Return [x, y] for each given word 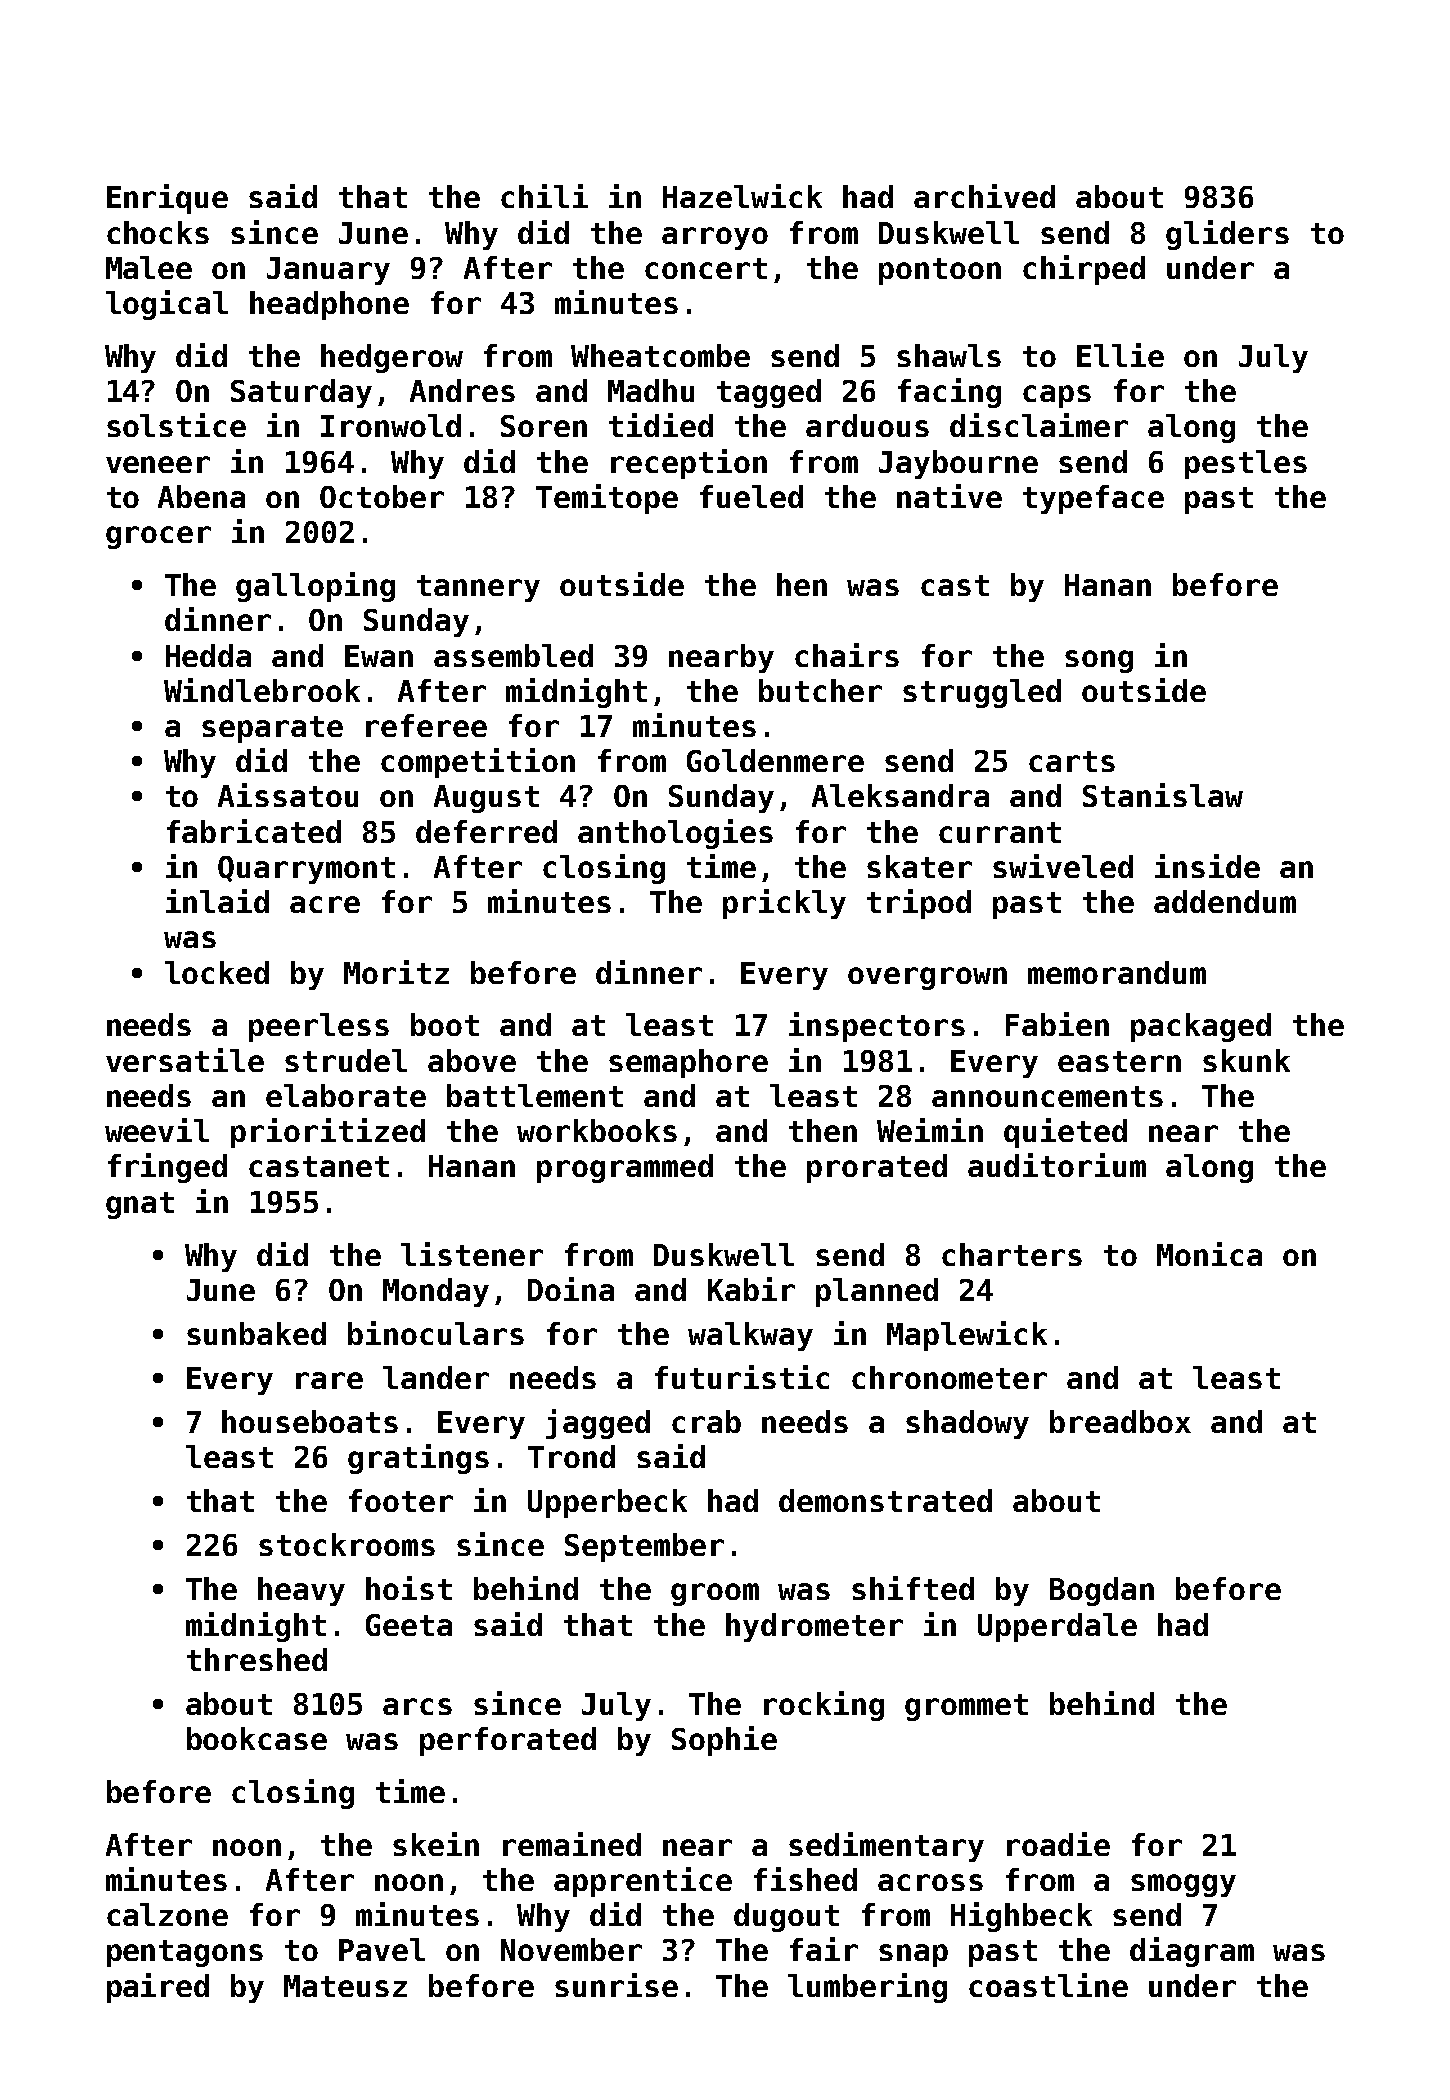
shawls [949, 355]
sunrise [616, 1985]
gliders [1227, 235]
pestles [1246, 464]
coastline [1048, 1985]
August [486, 799]
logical [167, 305]
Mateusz [345, 1986]
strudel [346, 1060]
